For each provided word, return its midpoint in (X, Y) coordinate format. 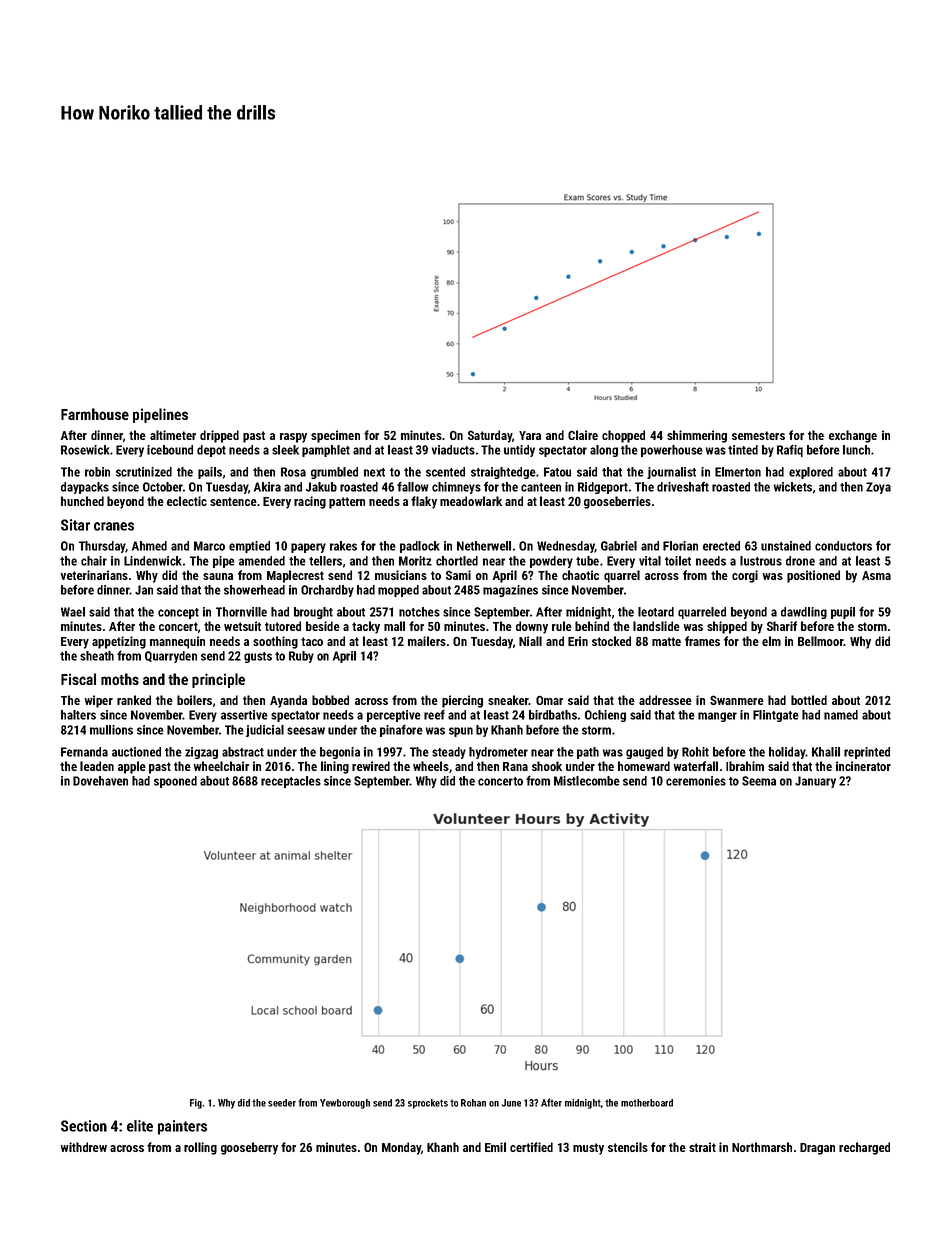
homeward (644, 766)
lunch (856, 450)
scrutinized (144, 472)
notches (419, 612)
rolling (200, 1148)
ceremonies (696, 781)
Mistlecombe (587, 781)
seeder (282, 1103)
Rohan (473, 1103)
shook (547, 766)
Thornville (241, 612)
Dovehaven (100, 781)
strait (702, 1147)
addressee (665, 700)
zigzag (201, 753)
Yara (530, 435)
